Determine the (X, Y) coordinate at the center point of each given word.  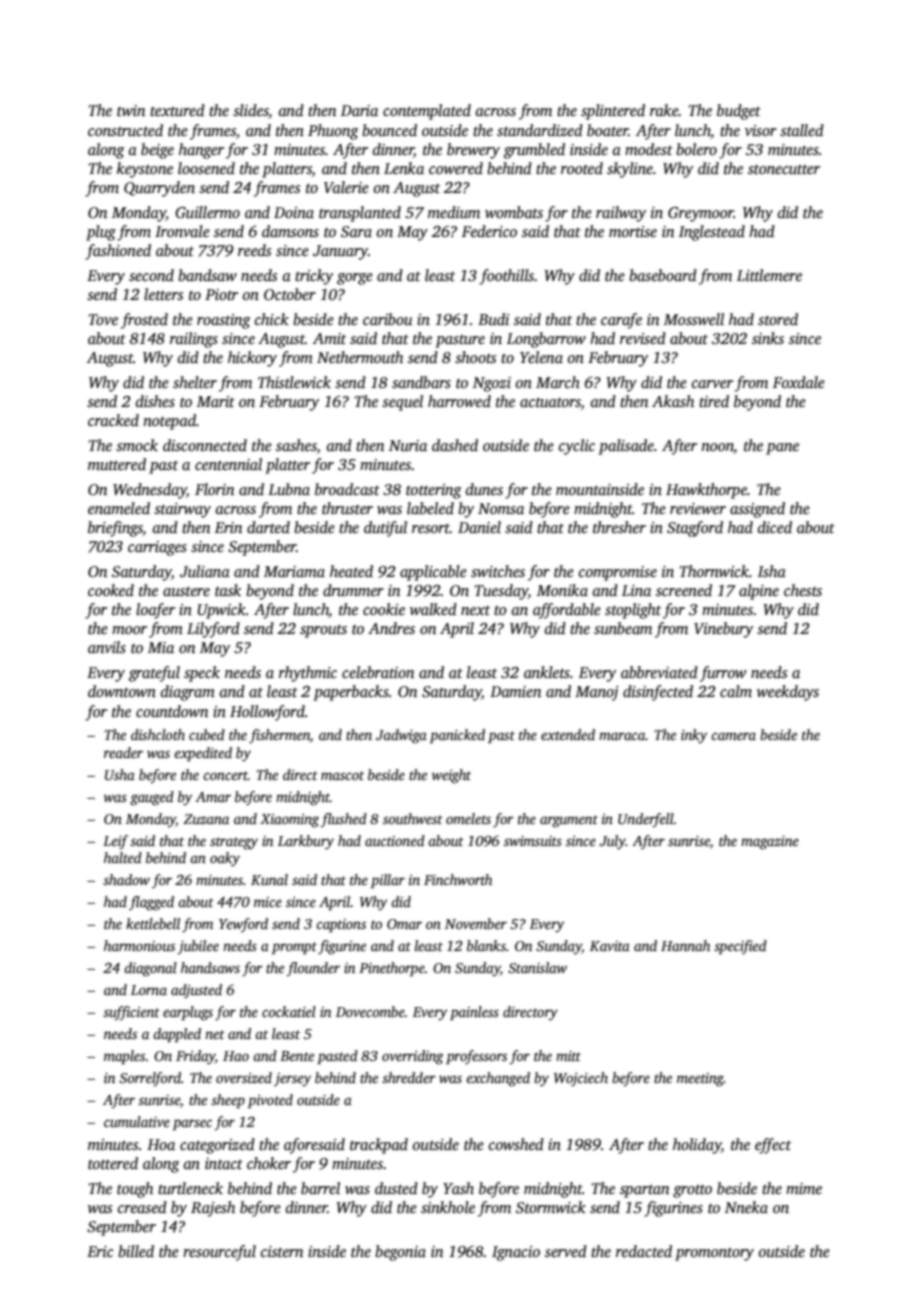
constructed (125, 130)
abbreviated (659, 672)
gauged (152, 798)
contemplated (427, 112)
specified (740, 947)
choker (269, 1163)
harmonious (139, 945)
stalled (802, 130)
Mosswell (694, 319)
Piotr (221, 294)
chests (803, 590)
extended (568, 734)
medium (454, 212)
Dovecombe (370, 1011)
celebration (378, 672)
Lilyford (213, 630)
